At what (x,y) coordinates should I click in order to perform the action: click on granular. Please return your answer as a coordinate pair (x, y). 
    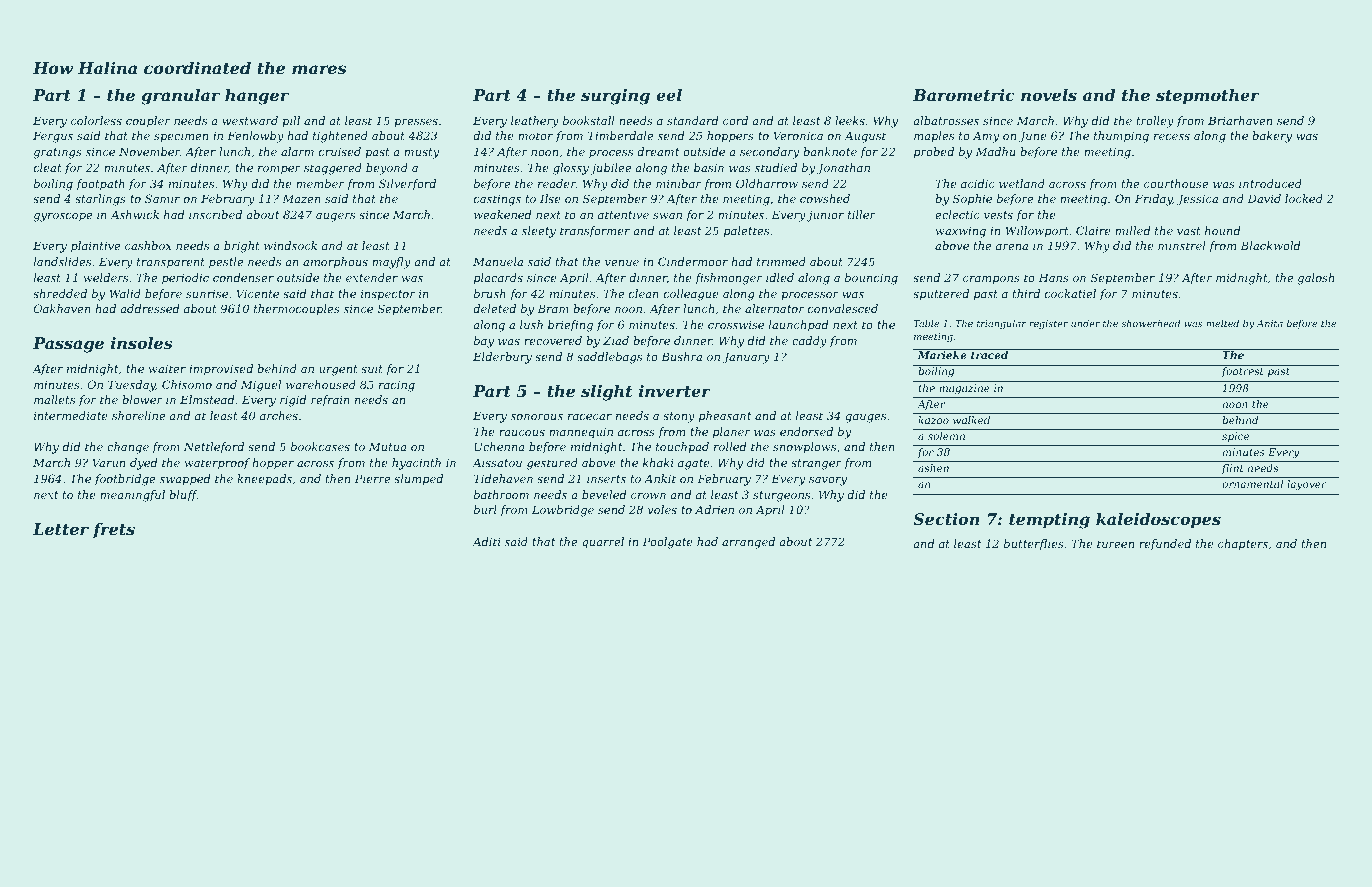
    Looking at the image, I should click on (180, 97).
